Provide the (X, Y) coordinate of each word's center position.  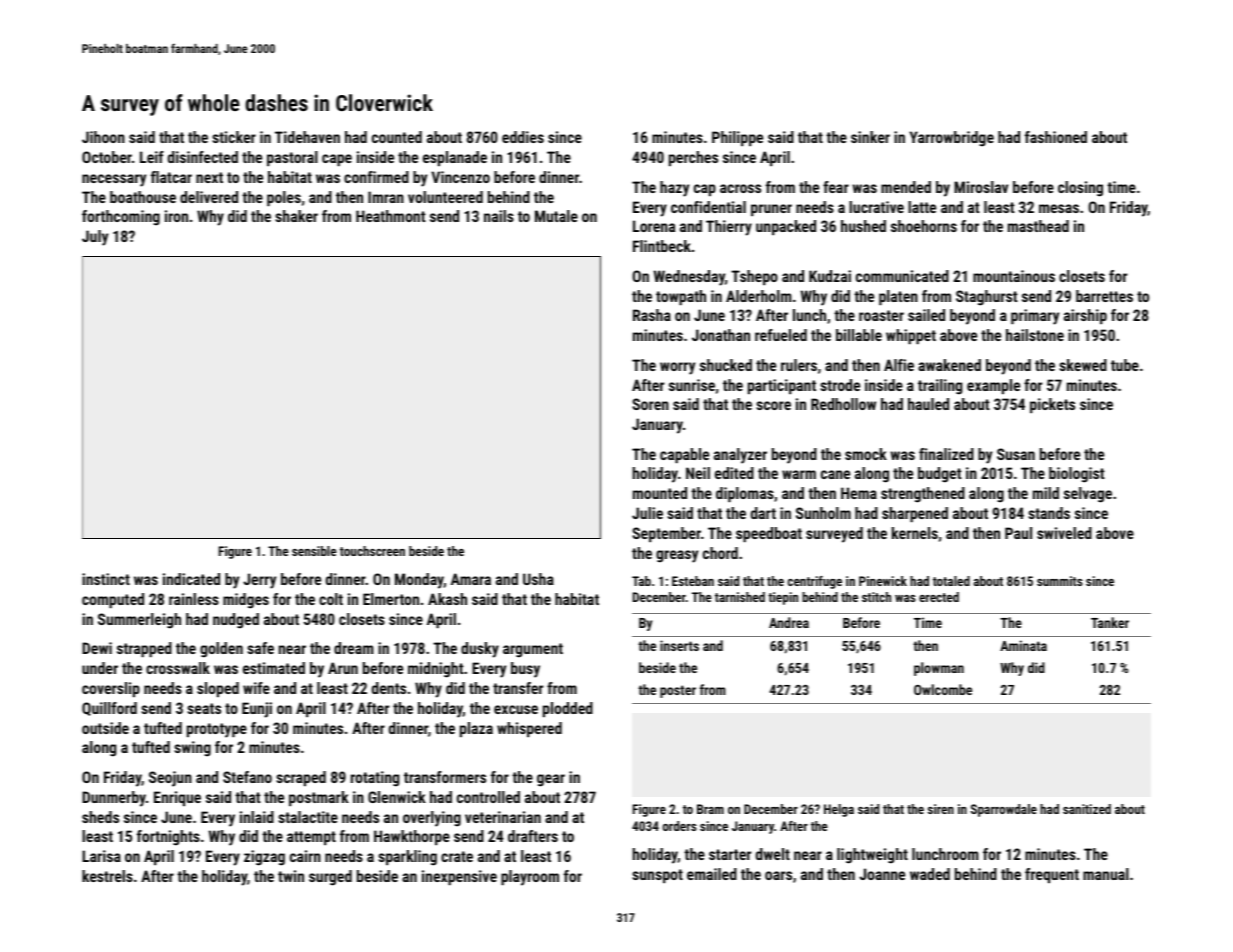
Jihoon (103, 137)
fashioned (1056, 137)
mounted (660, 493)
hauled (928, 404)
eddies (523, 137)
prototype (217, 730)
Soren (650, 404)
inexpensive (459, 877)
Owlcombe (943, 689)
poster (678, 691)
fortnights (168, 838)
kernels (915, 533)
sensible (314, 551)
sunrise (692, 385)
